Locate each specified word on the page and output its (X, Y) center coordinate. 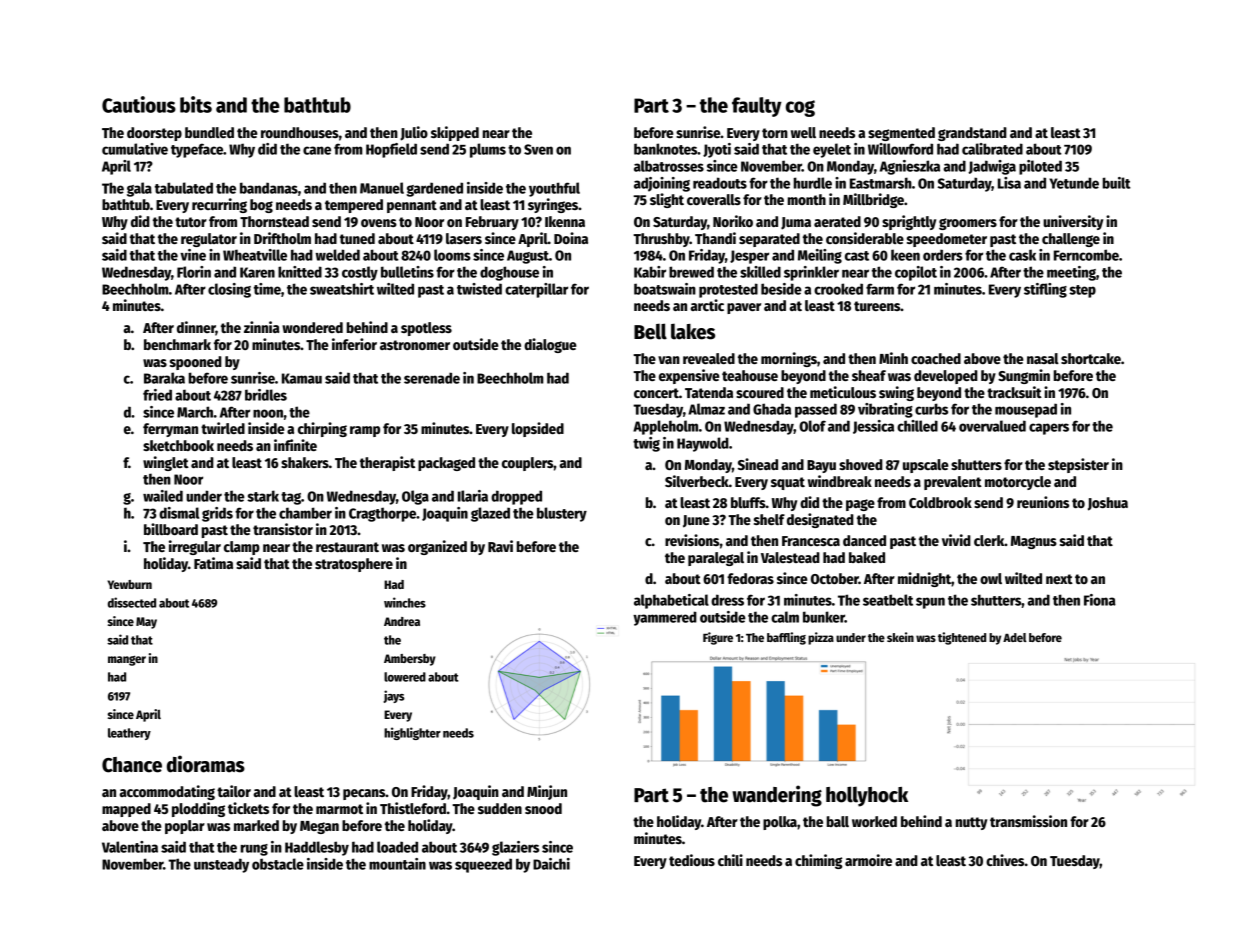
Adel (1015, 637)
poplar (185, 827)
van (669, 360)
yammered (665, 618)
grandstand (972, 134)
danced (864, 540)
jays (394, 696)
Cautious (139, 104)
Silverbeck (697, 481)
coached (936, 358)
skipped (455, 133)
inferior (354, 344)
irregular (195, 547)
